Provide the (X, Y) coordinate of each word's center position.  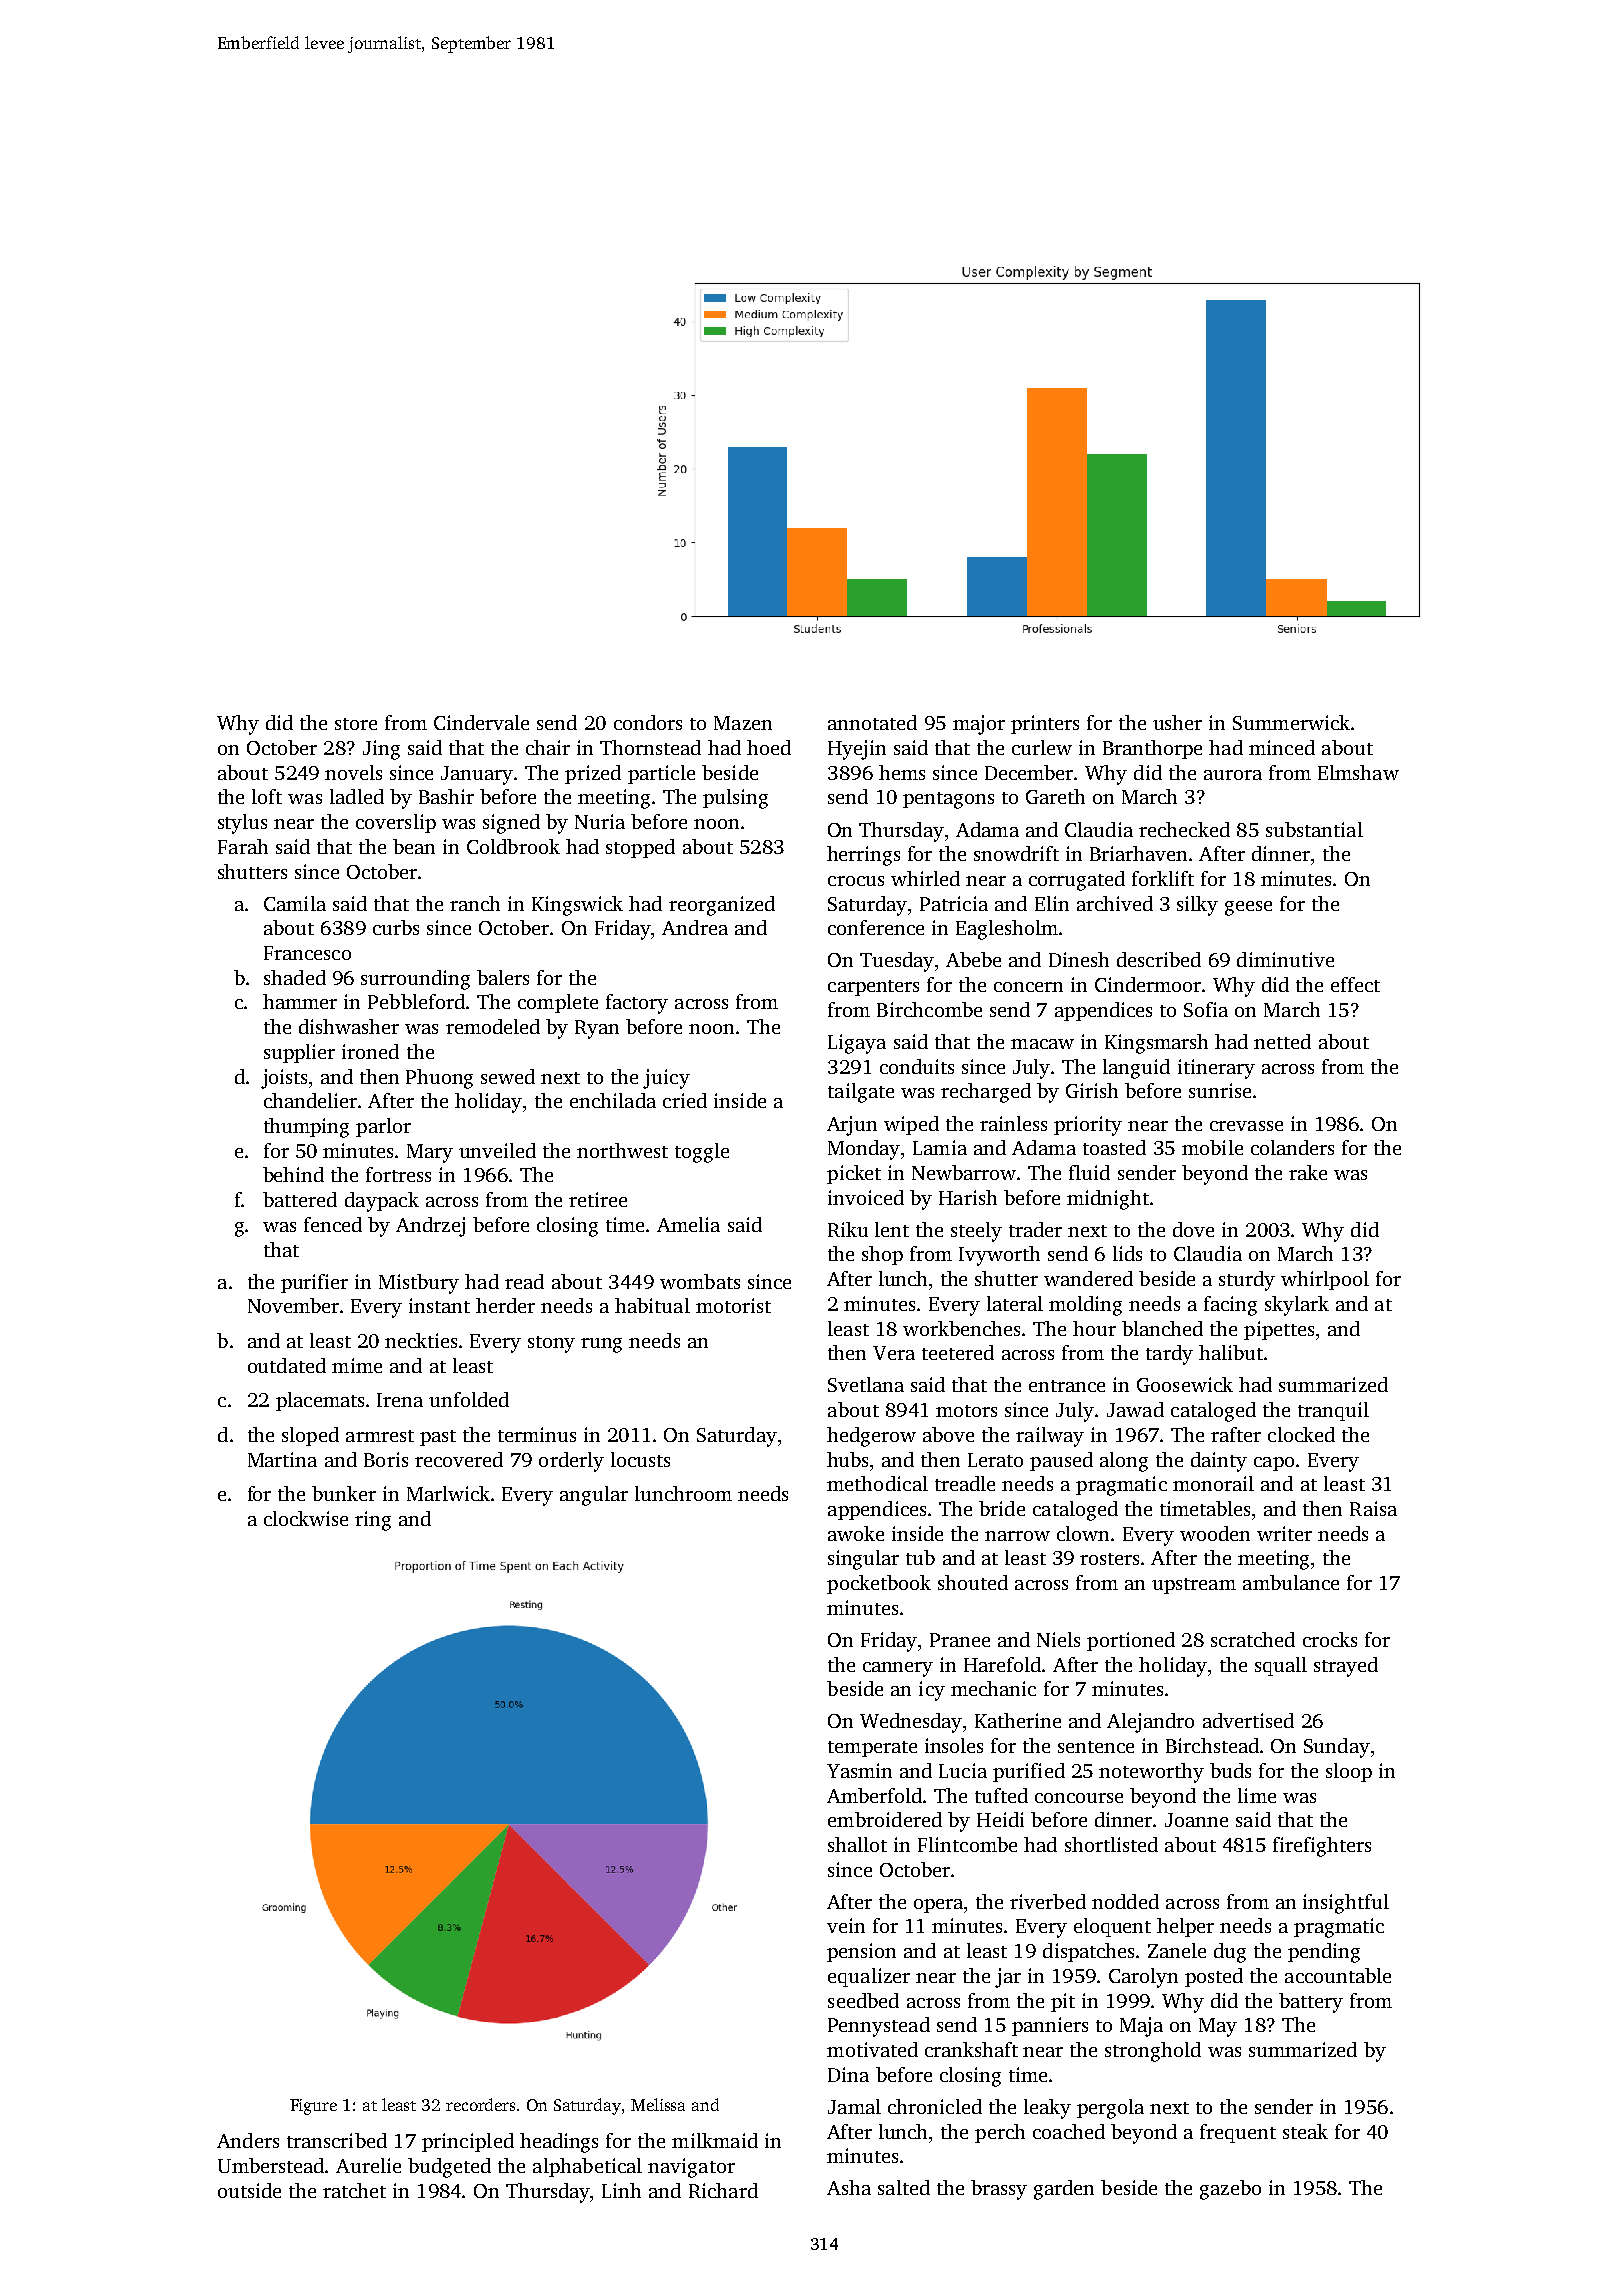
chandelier (310, 1100)
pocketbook (879, 1584)
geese (1248, 908)
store (356, 724)
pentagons (948, 800)
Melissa (658, 2104)
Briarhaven (1138, 853)
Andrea (695, 927)
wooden (1215, 1533)
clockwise (306, 1518)
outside (249, 2190)
